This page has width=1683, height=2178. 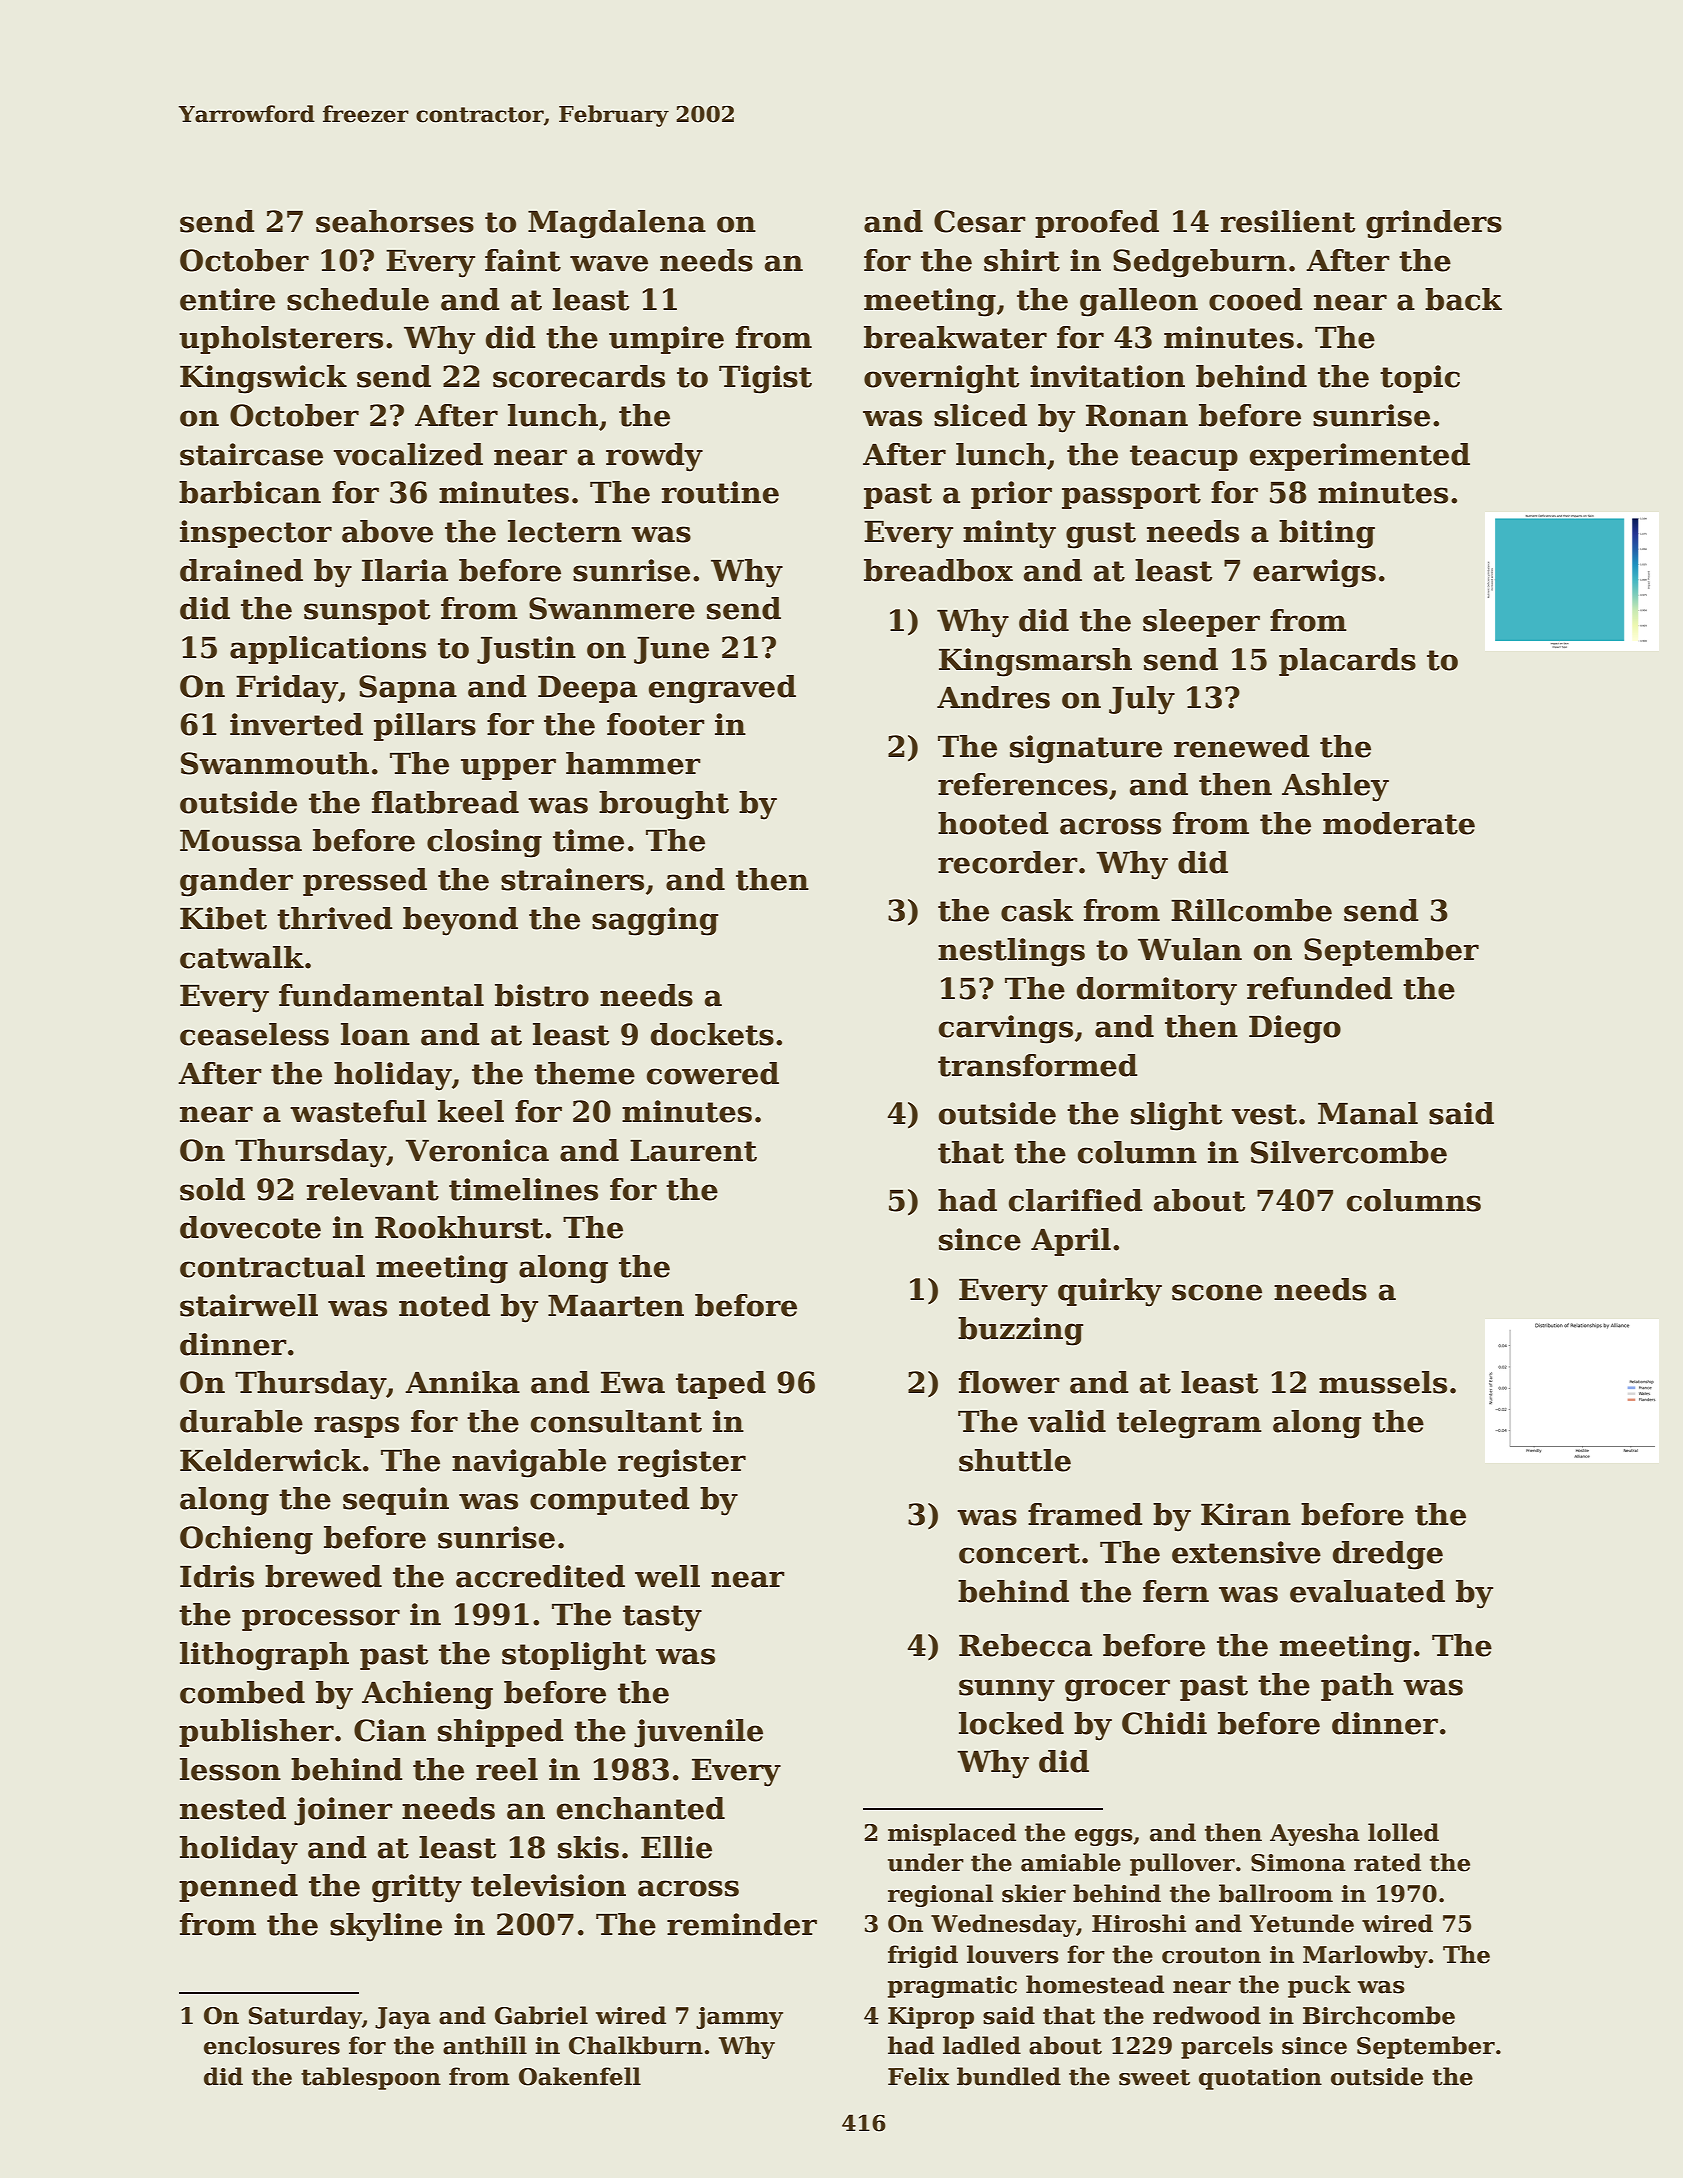 What do you see at coordinates (1383, 1382) in the page?
I see `mussels` at bounding box center [1383, 1382].
